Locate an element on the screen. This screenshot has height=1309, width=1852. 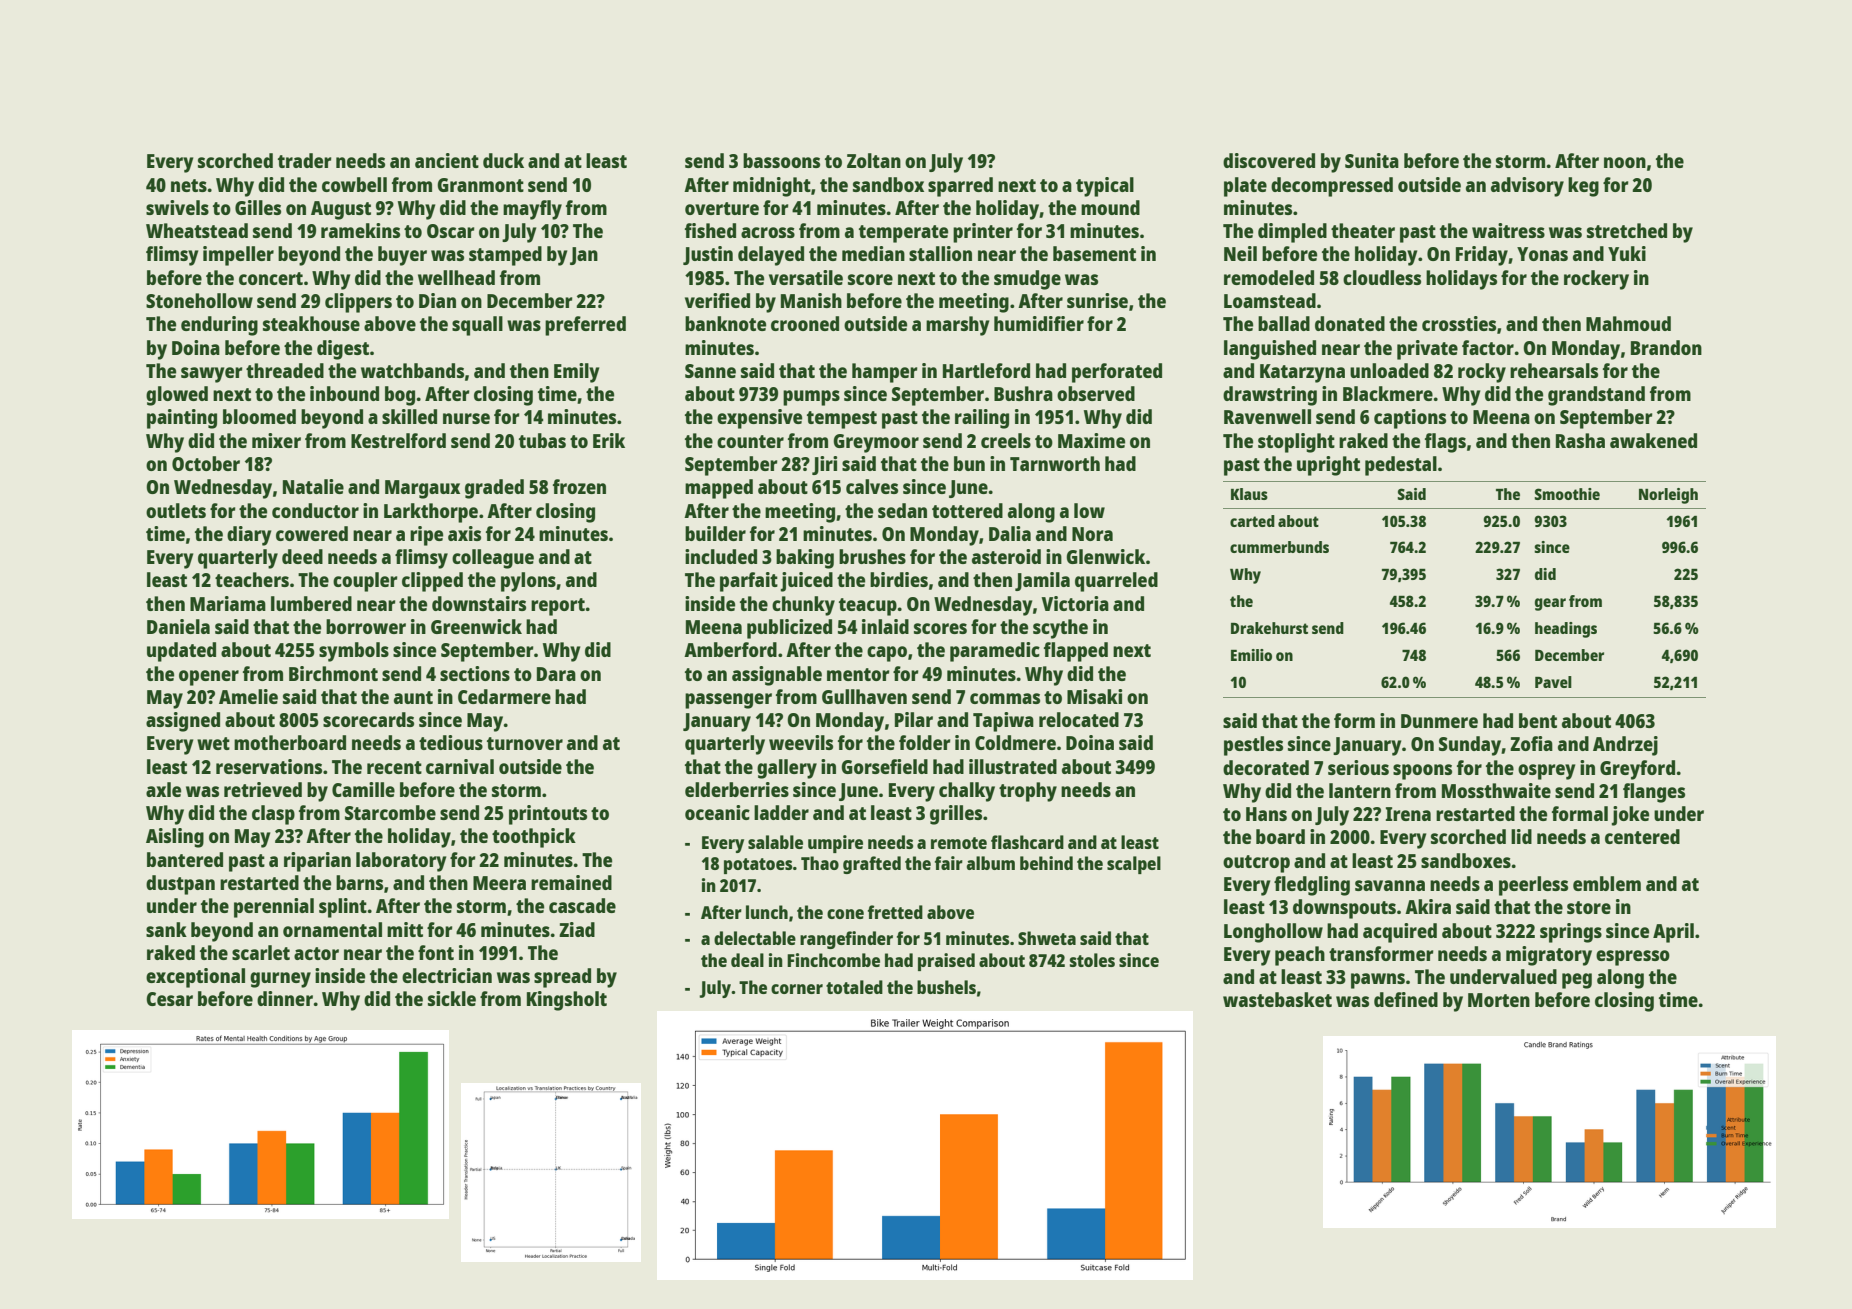
migratory is located at coordinates (1549, 956).
